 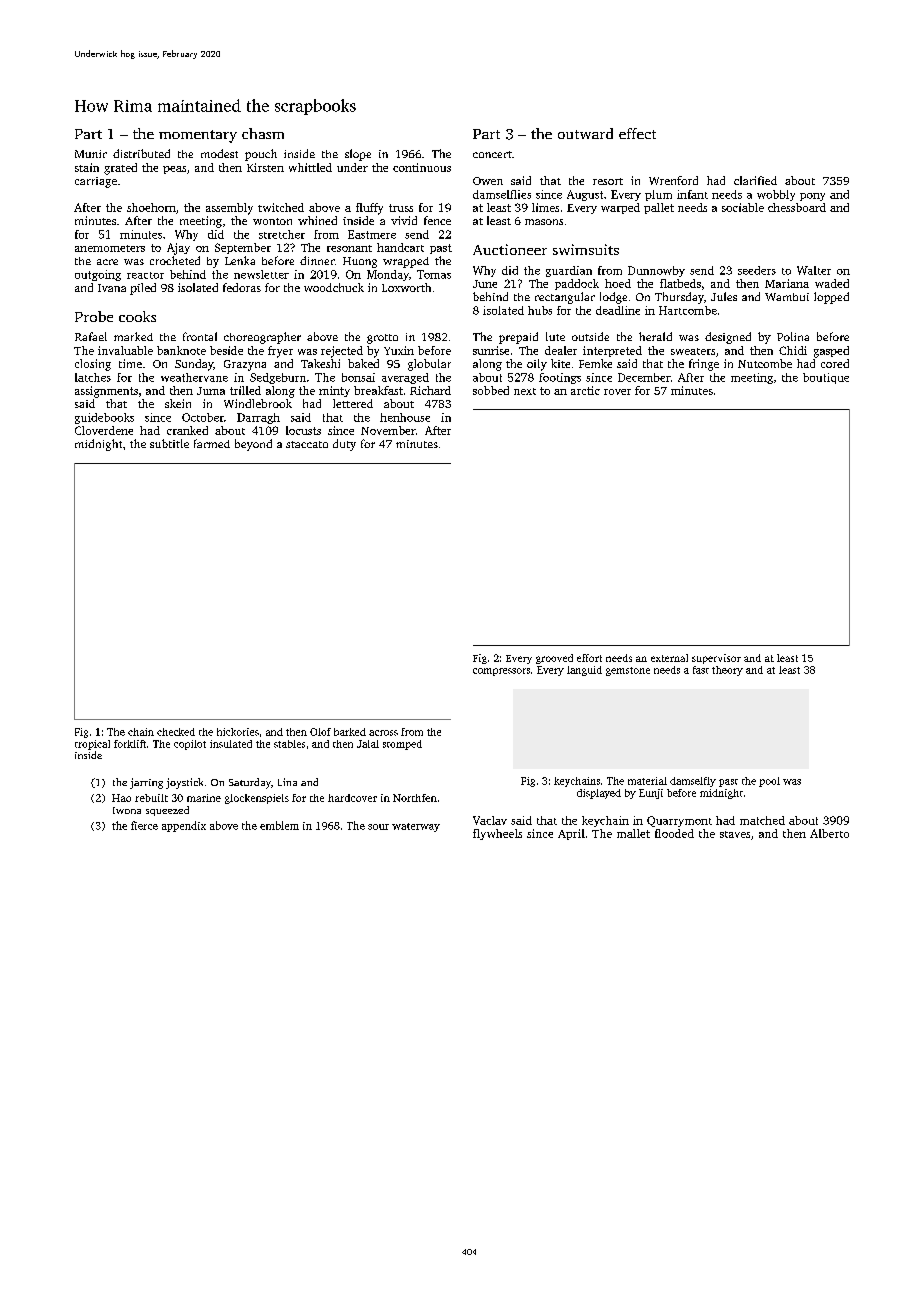 What do you see at coordinates (145, 275) in the screenshot?
I see `reactor` at bounding box center [145, 275].
